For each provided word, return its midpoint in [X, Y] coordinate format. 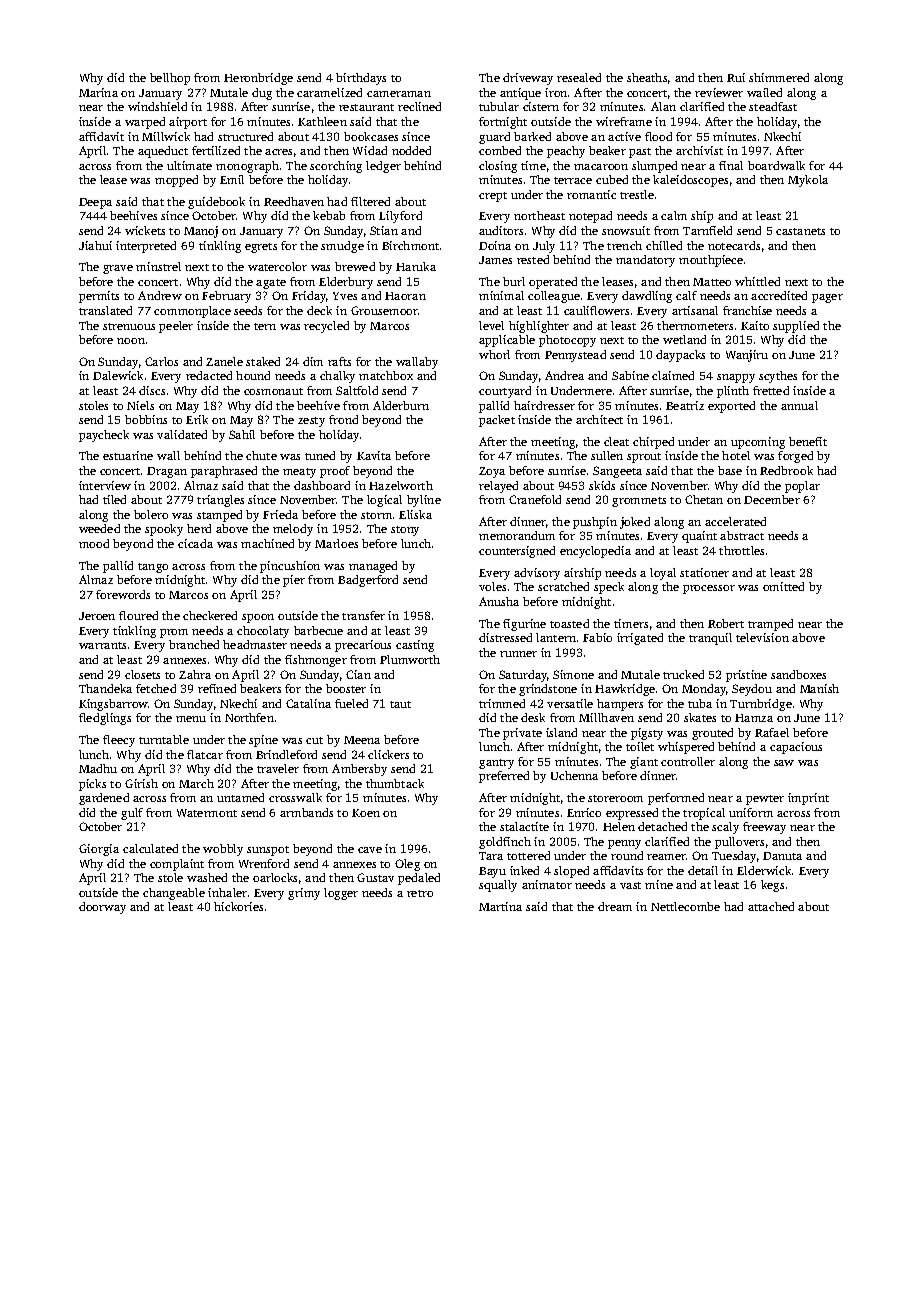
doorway [102, 908]
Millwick [166, 136]
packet [497, 421]
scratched [563, 586]
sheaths [647, 77]
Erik [197, 419]
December [772, 499]
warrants [102, 645]
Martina [500, 906]
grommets [639, 502]
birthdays [361, 79]
